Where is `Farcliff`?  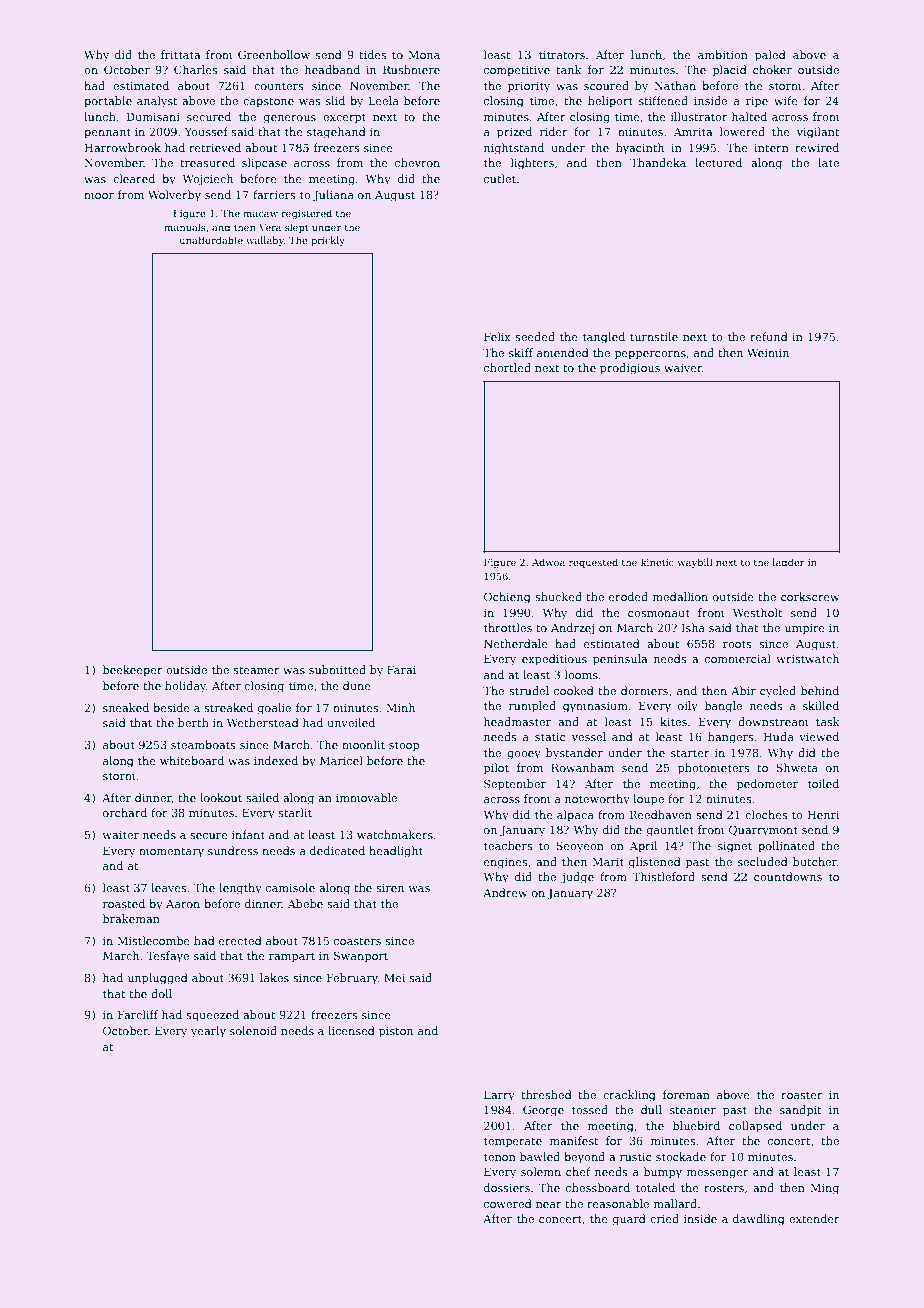
Farcliff is located at coordinates (138, 1014).
